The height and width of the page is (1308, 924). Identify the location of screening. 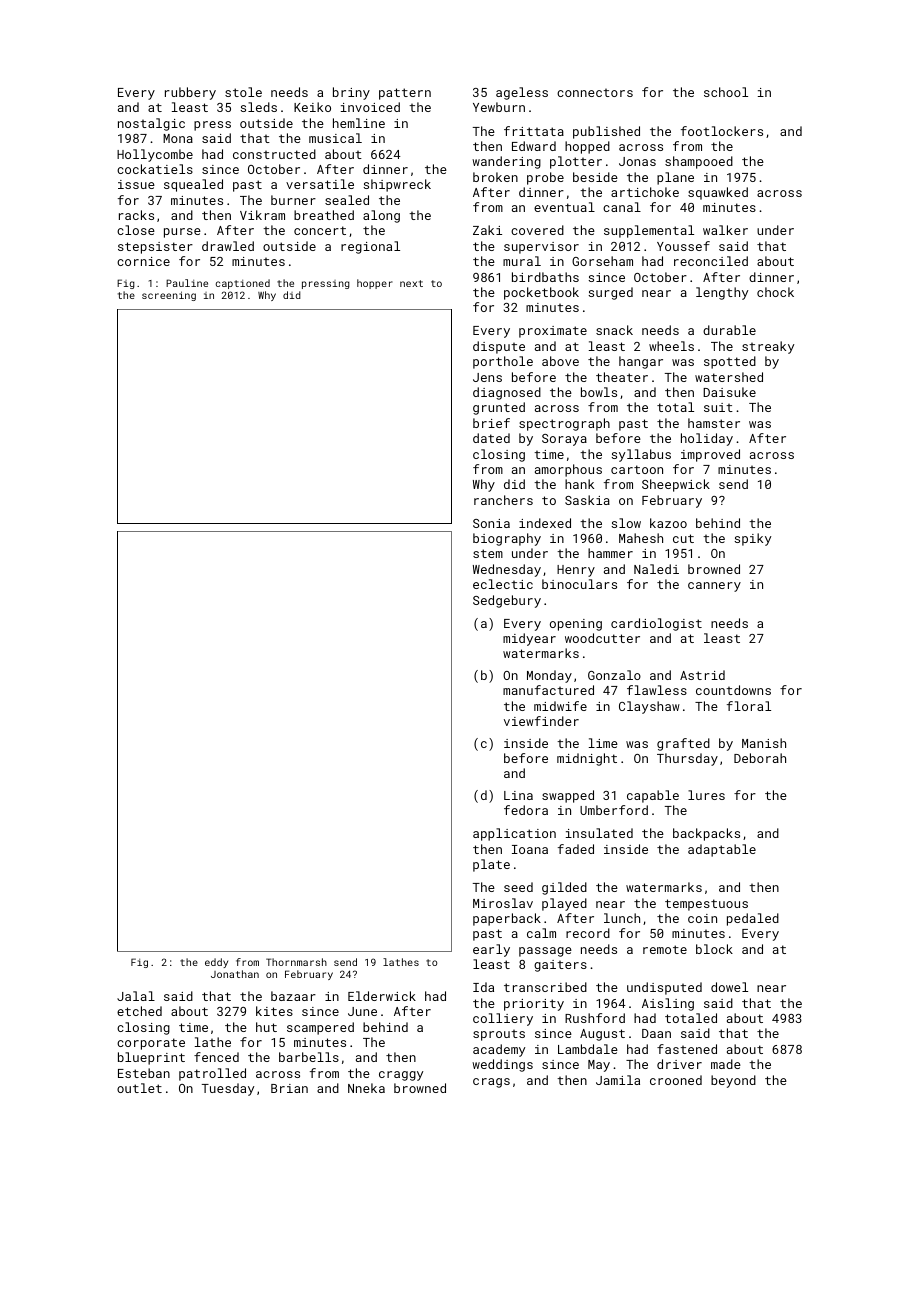
(169, 296).
